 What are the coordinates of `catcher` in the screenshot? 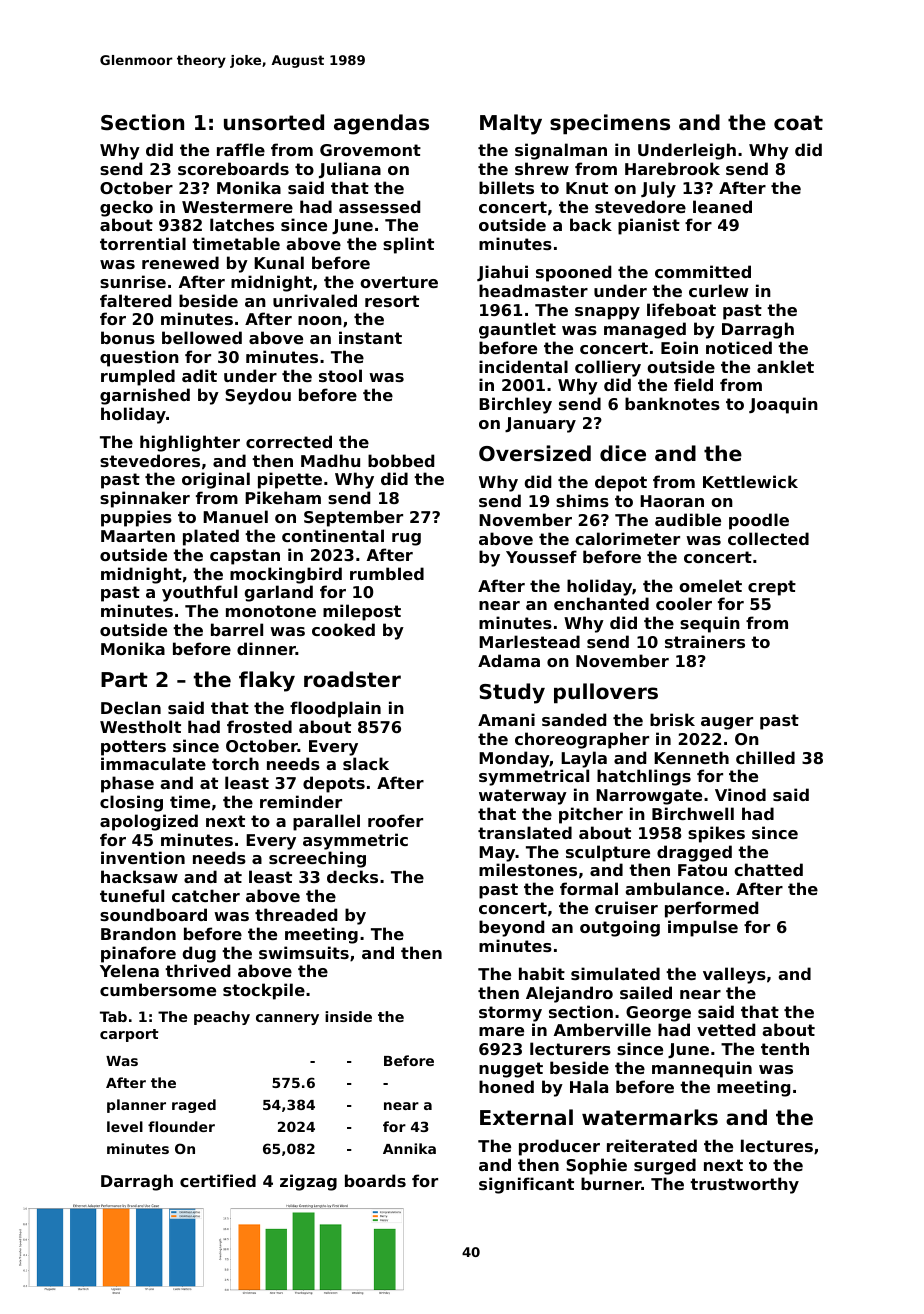 It's located at (206, 895).
